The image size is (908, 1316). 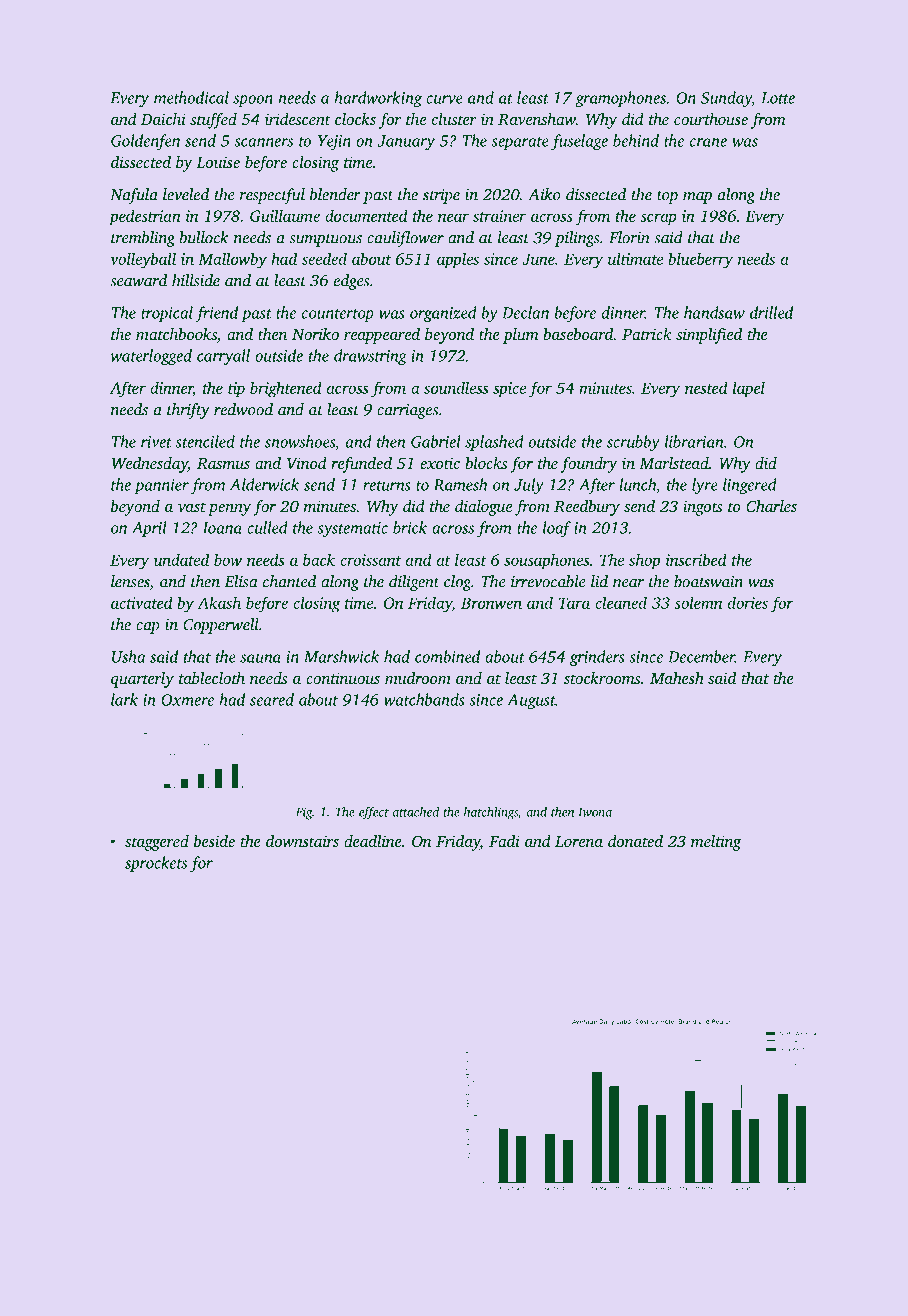 I want to click on Ravenshaw, so click(x=537, y=119).
